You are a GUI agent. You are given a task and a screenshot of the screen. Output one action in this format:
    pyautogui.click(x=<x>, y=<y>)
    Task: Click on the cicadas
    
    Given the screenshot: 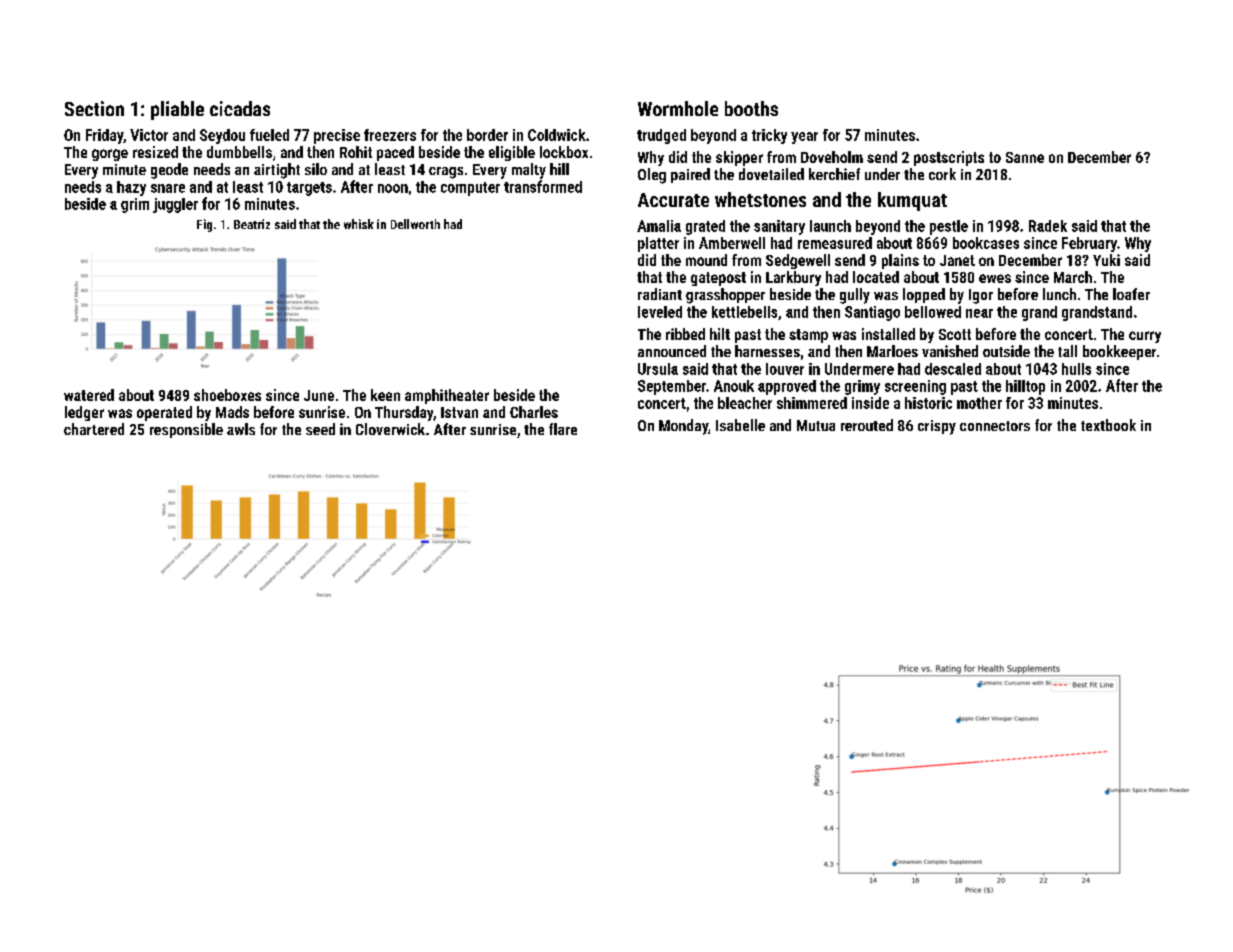 What is the action you would take?
    pyautogui.click(x=240, y=108)
